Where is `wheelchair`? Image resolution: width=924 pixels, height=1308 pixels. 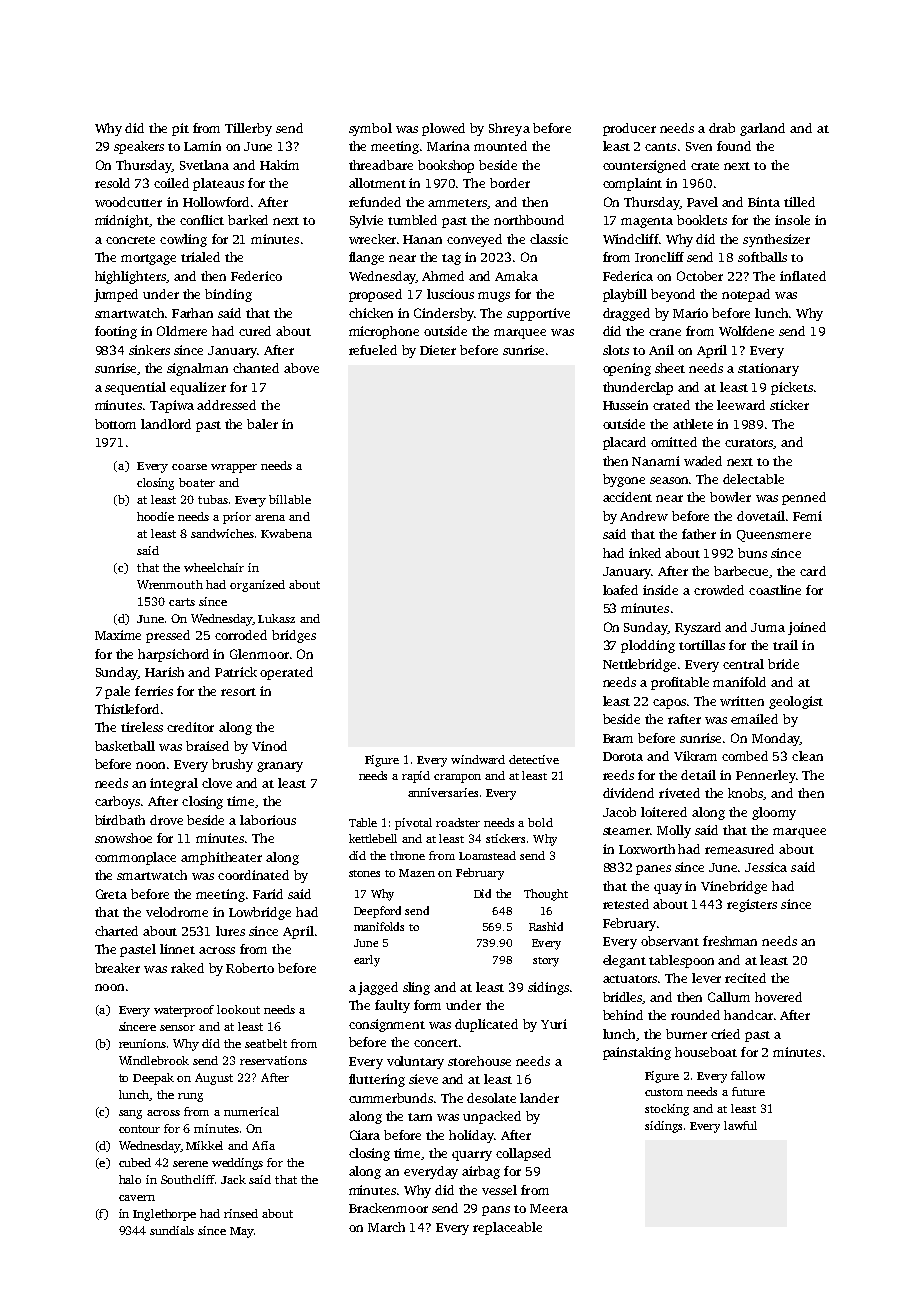
wheelchair is located at coordinates (214, 567).
